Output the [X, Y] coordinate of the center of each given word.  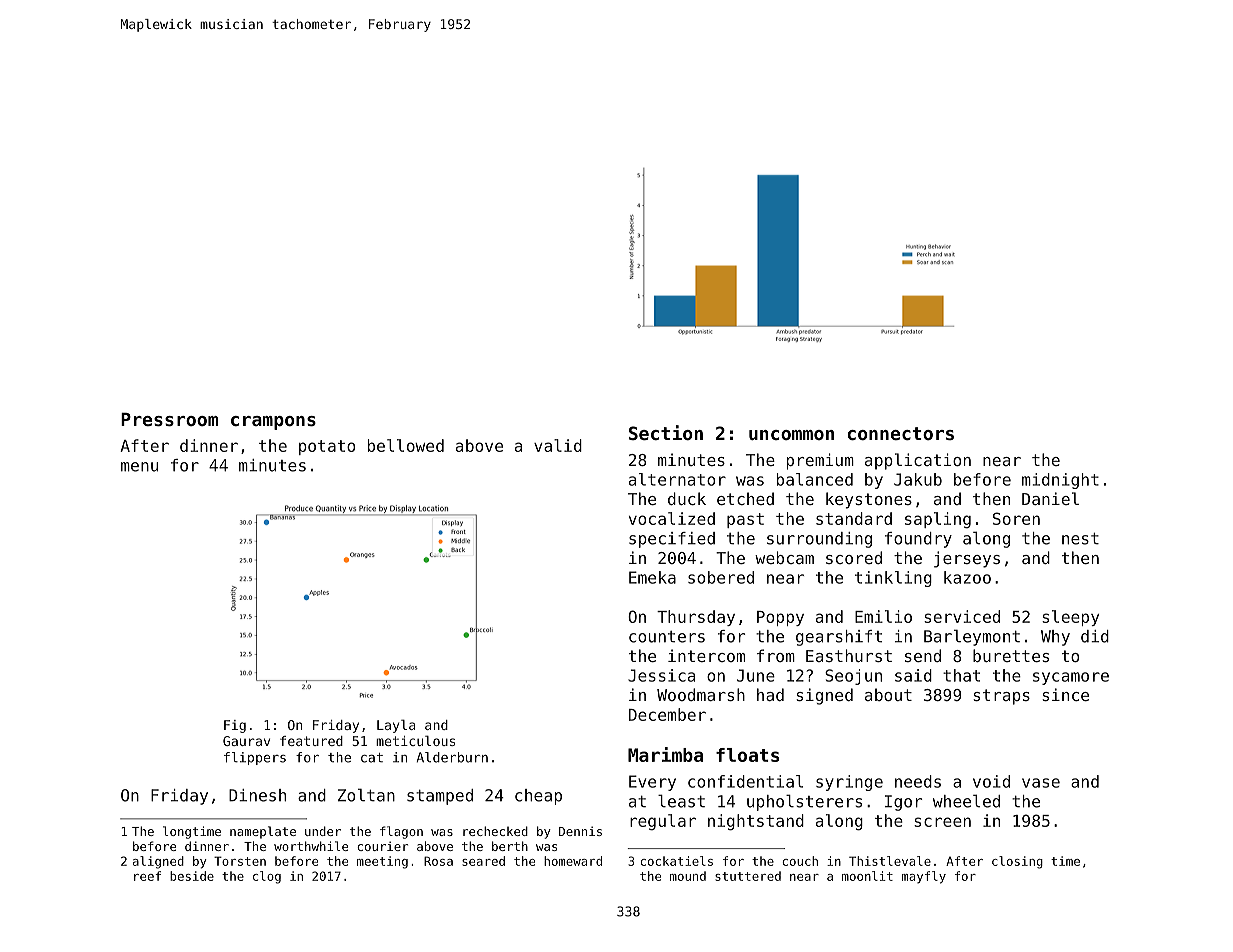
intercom [706, 655]
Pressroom [169, 419]
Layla [396, 726]
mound [688, 876]
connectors [901, 433]
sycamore [1071, 678]
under [323, 831]
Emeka [652, 577]
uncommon [791, 435]
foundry [918, 540]
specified [672, 540]
